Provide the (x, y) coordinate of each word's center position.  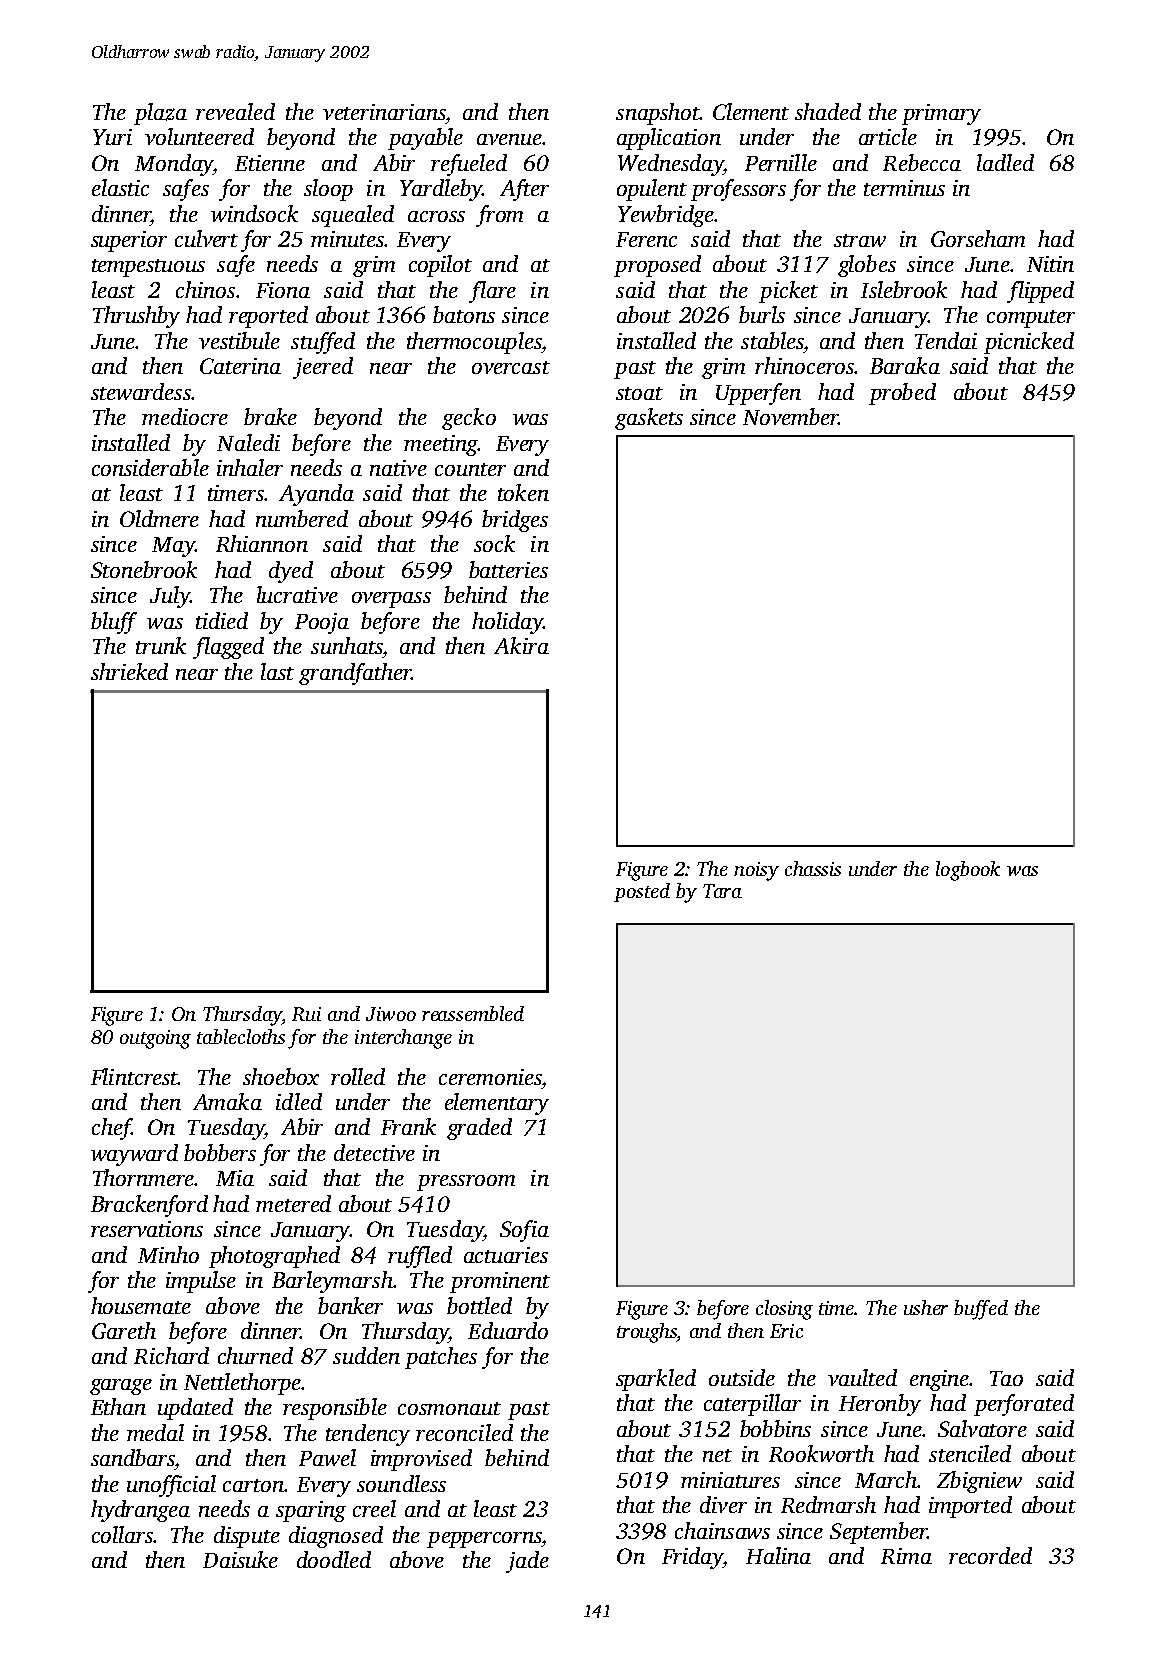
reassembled (473, 1013)
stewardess (141, 391)
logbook (968, 871)
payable (425, 139)
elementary (497, 1104)
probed (902, 394)
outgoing (155, 1039)
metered (293, 1203)
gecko (469, 419)
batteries (508, 569)
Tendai (946, 340)
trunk (161, 645)
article (888, 136)
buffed (981, 1310)
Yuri (112, 137)
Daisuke (240, 1559)
